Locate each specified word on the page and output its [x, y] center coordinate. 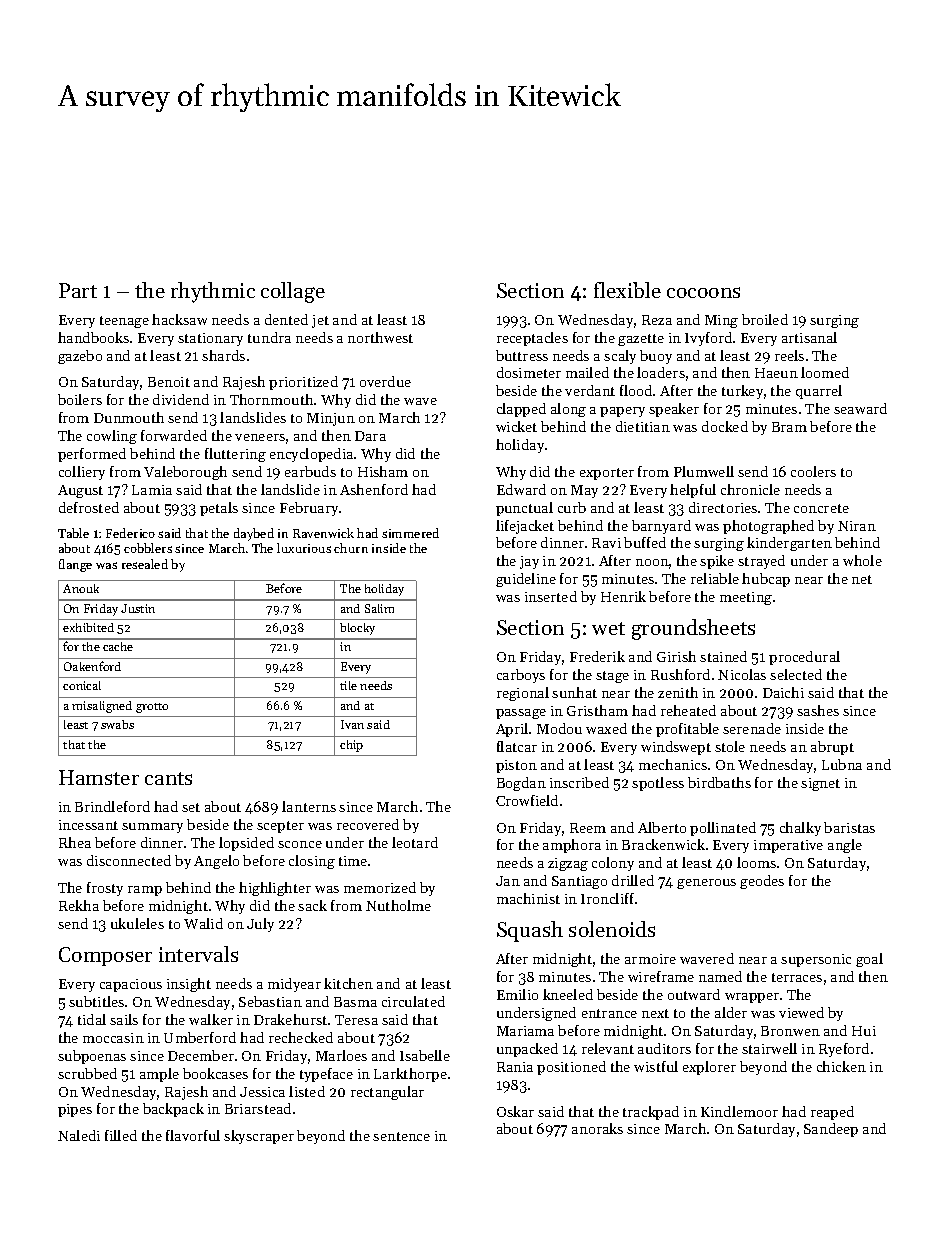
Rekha [79, 905]
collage [293, 292]
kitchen [348, 983]
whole [862, 560]
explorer [709, 1068]
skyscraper [259, 1137]
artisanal [809, 337]
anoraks [597, 1128]
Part [78, 290]
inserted [551, 596]
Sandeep [831, 1130]
